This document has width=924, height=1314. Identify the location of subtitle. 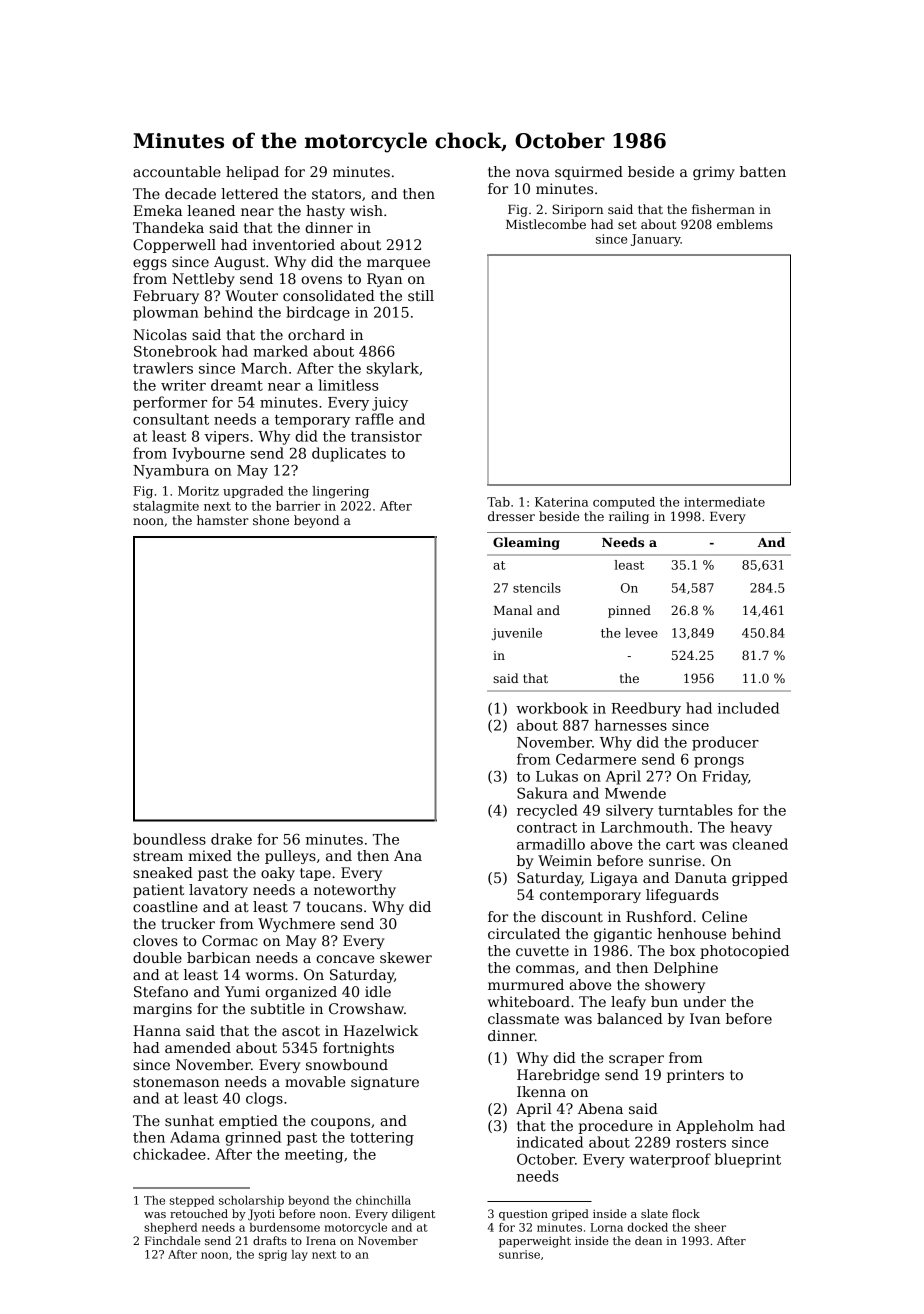
(278, 1008).
